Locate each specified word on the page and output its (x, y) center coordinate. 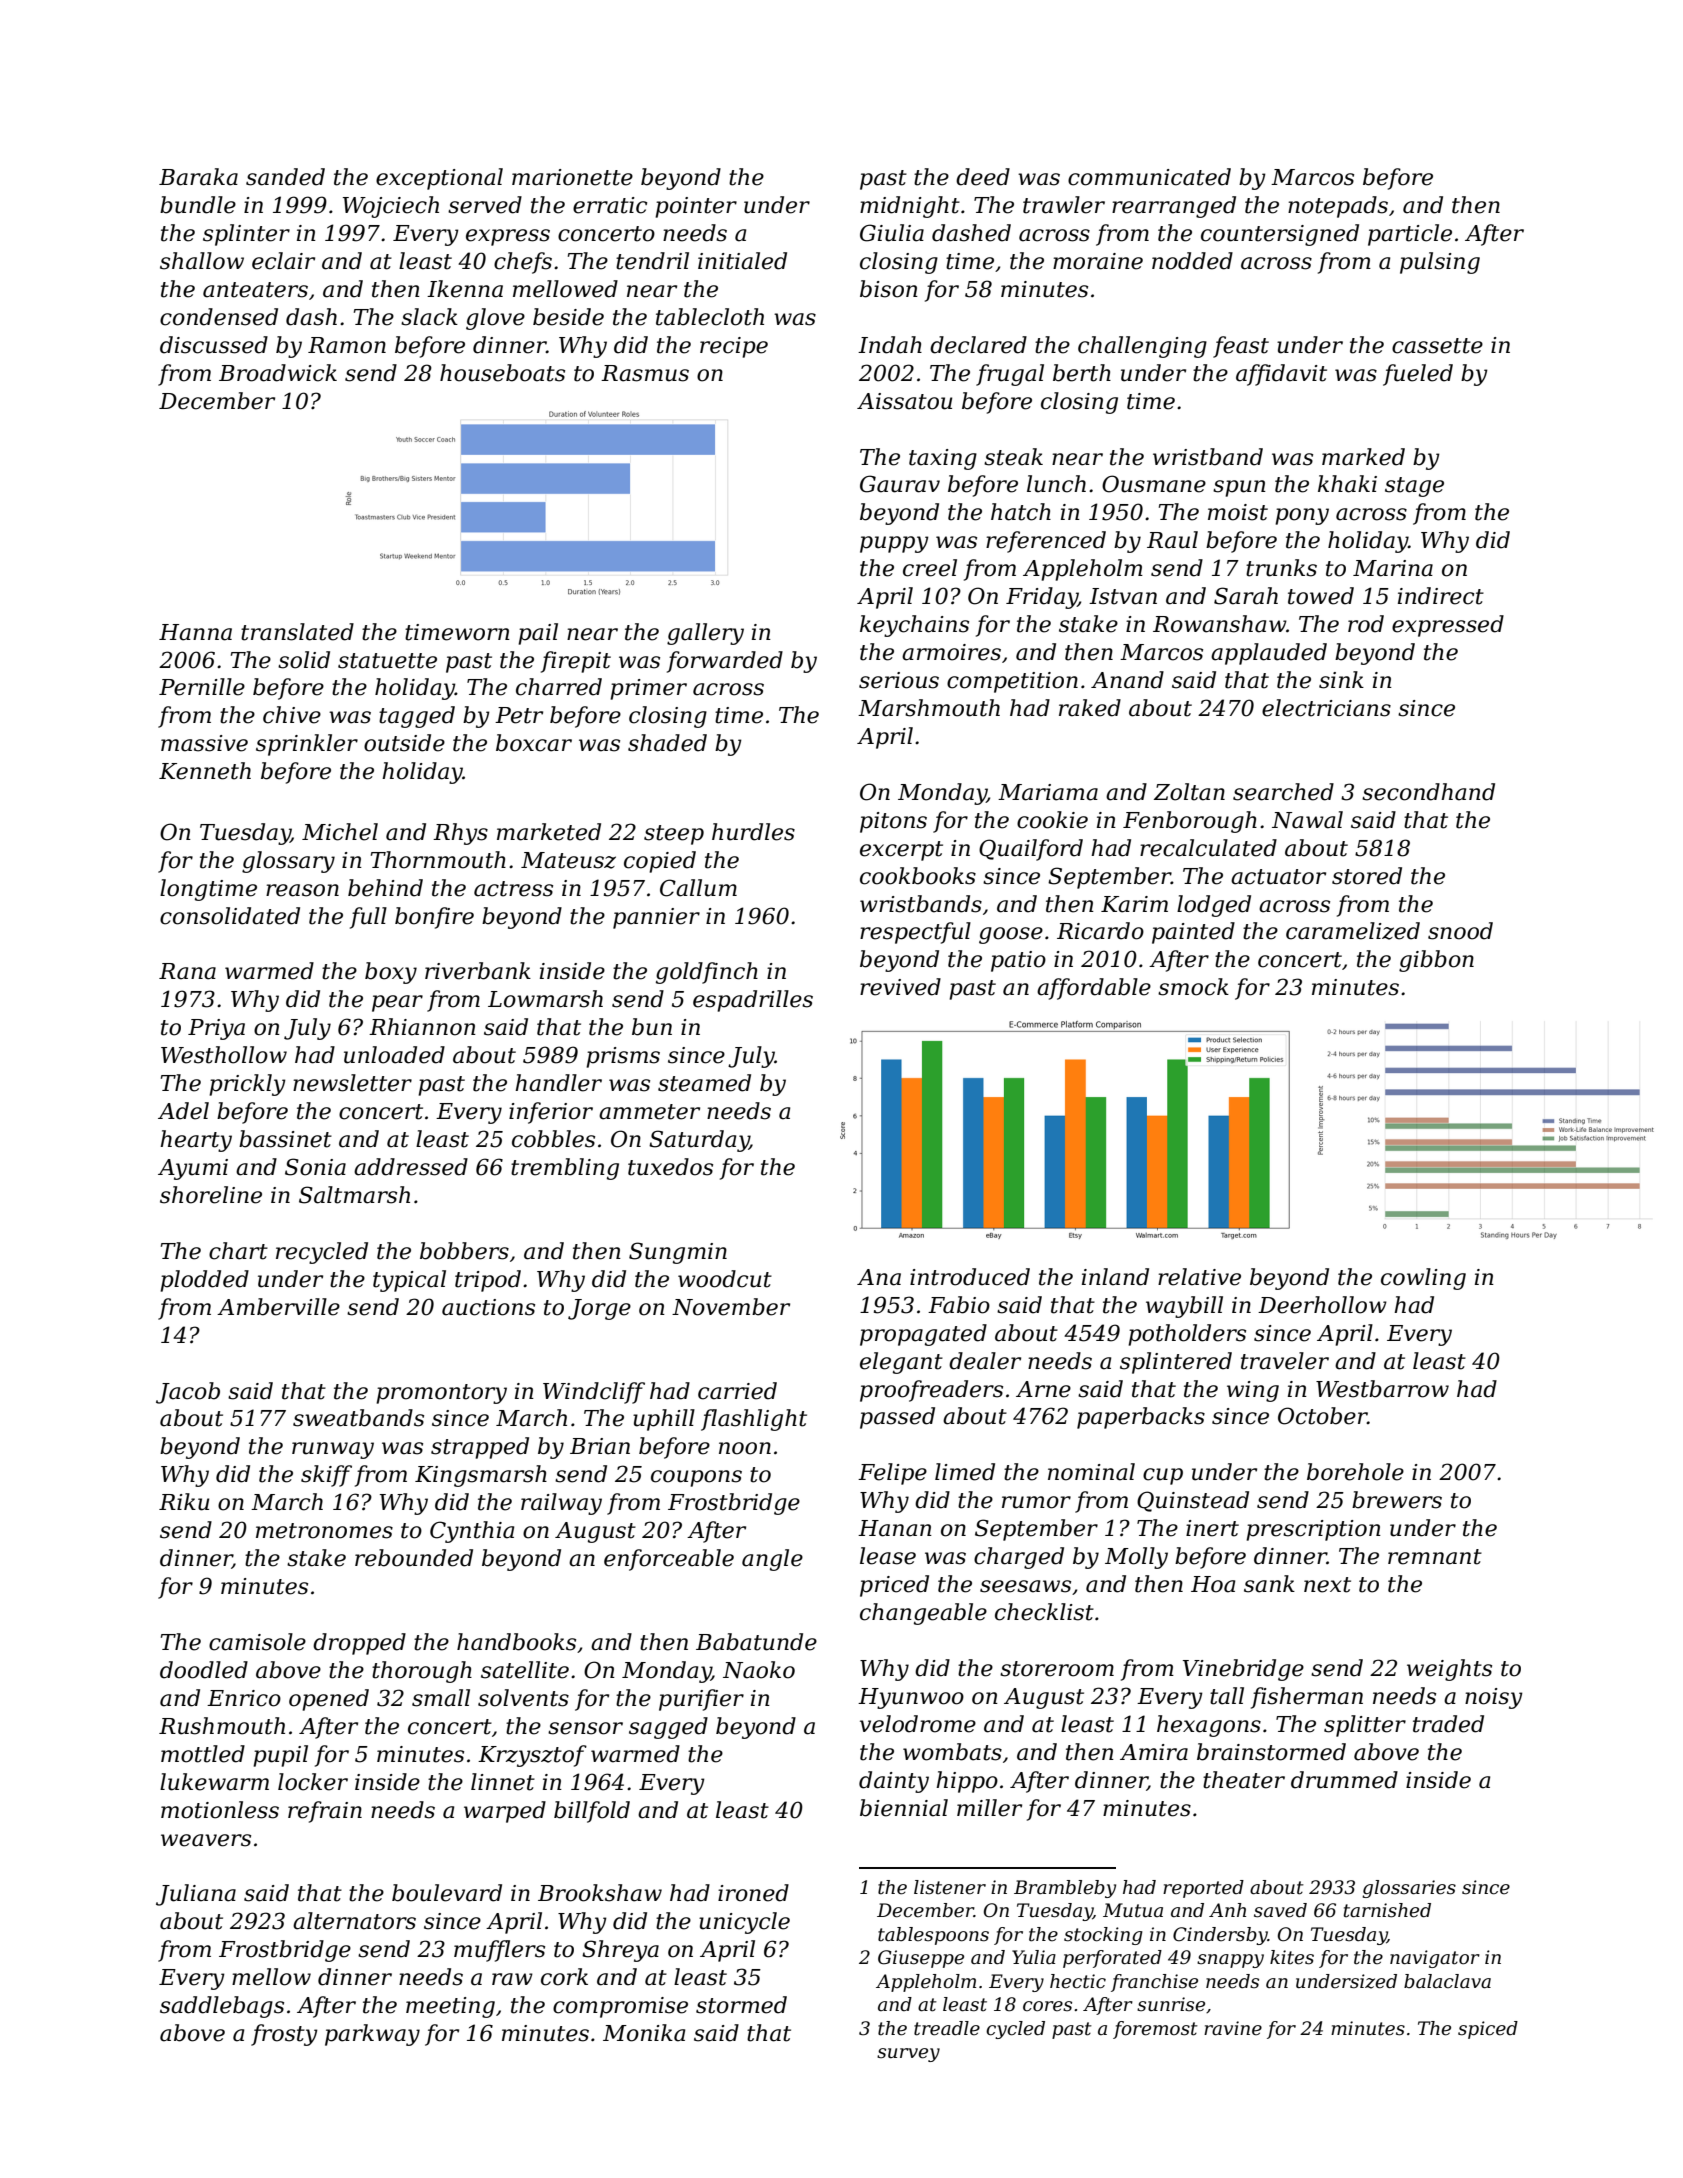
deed (983, 177)
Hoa (1213, 1584)
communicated (1149, 177)
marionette (572, 177)
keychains (914, 626)
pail (538, 634)
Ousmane (1154, 484)
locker (313, 1782)
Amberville (278, 1307)
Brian (600, 1446)
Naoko (759, 1670)
